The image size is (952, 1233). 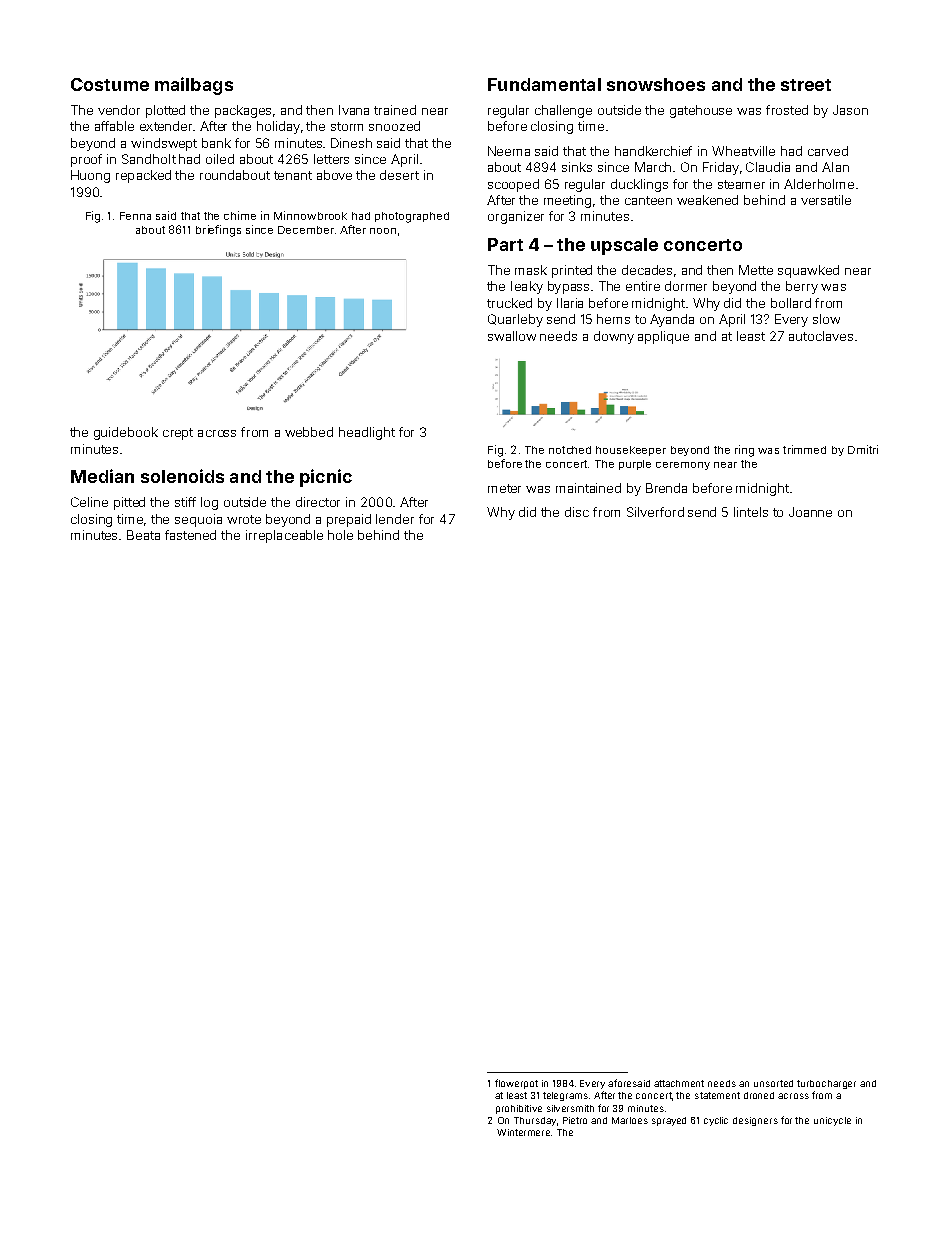 What do you see at coordinates (655, 512) in the document?
I see `Silverford` at bounding box center [655, 512].
